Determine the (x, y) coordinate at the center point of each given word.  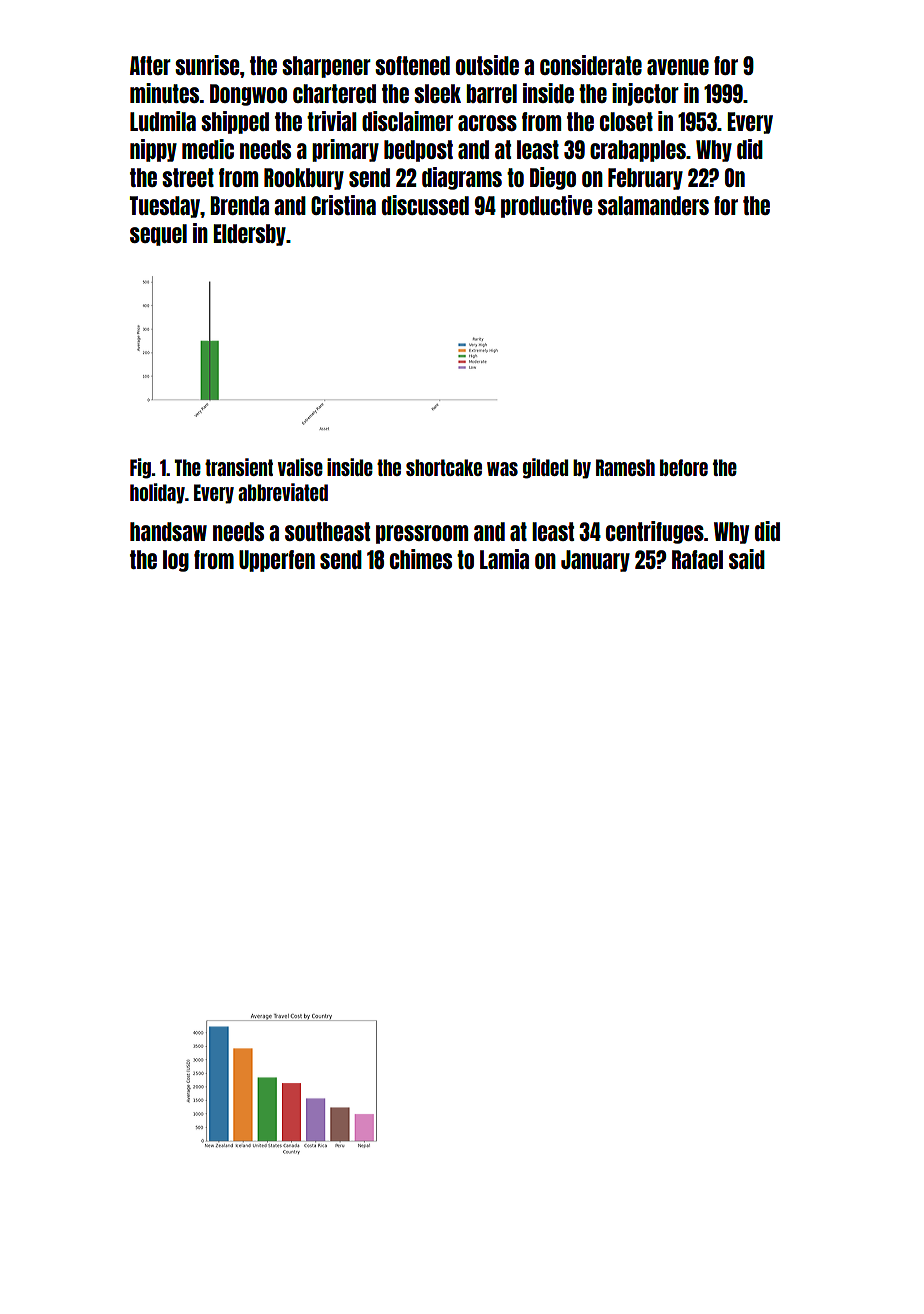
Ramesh (625, 467)
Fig (140, 468)
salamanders (653, 205)
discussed (425, 205)
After (150, 65)
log (176, 561)
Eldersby (249, 235)
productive (546, 206)
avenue (678, 67)
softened (412, 65)
